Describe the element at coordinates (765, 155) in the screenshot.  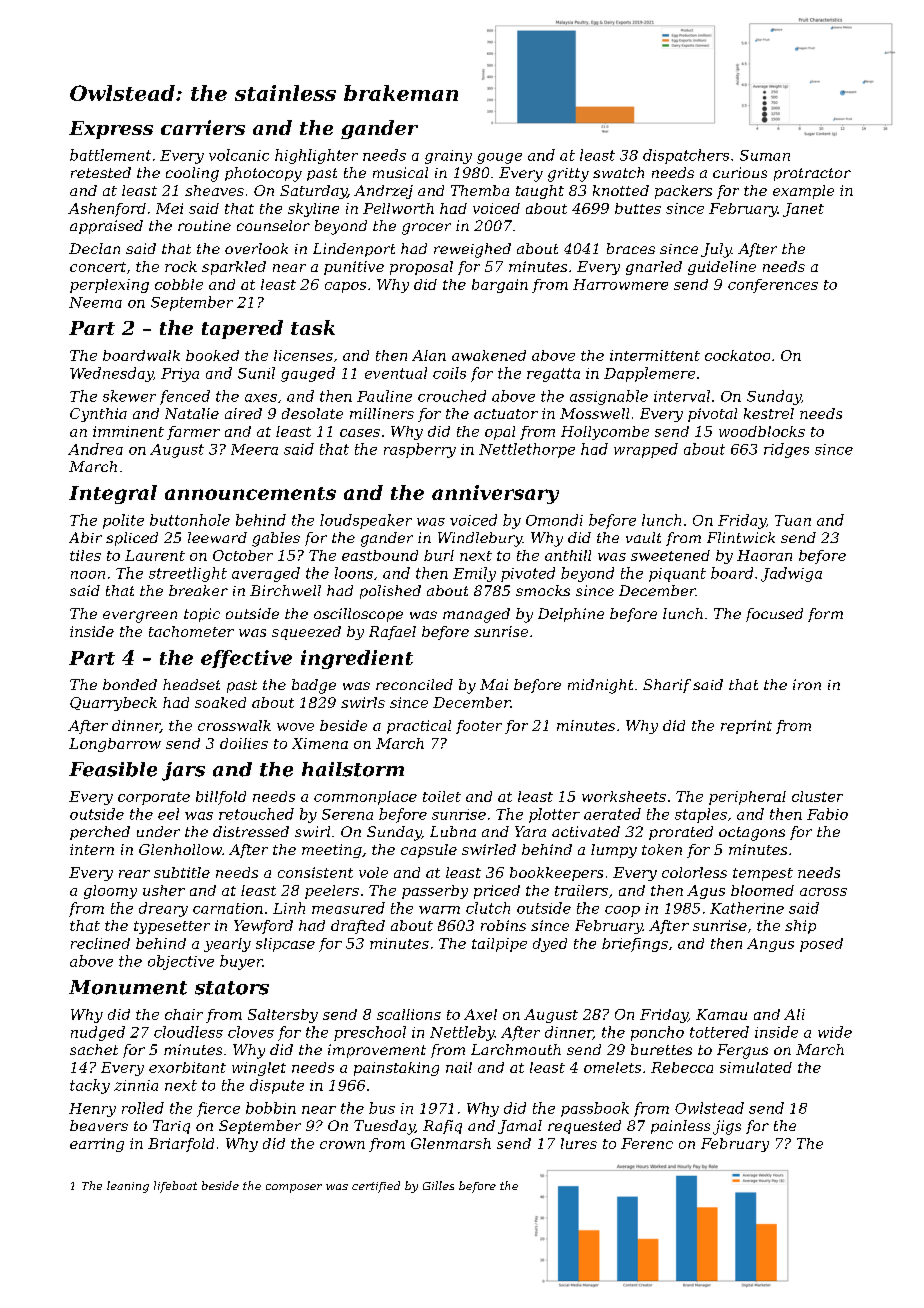
I see `Suman` at that location.
